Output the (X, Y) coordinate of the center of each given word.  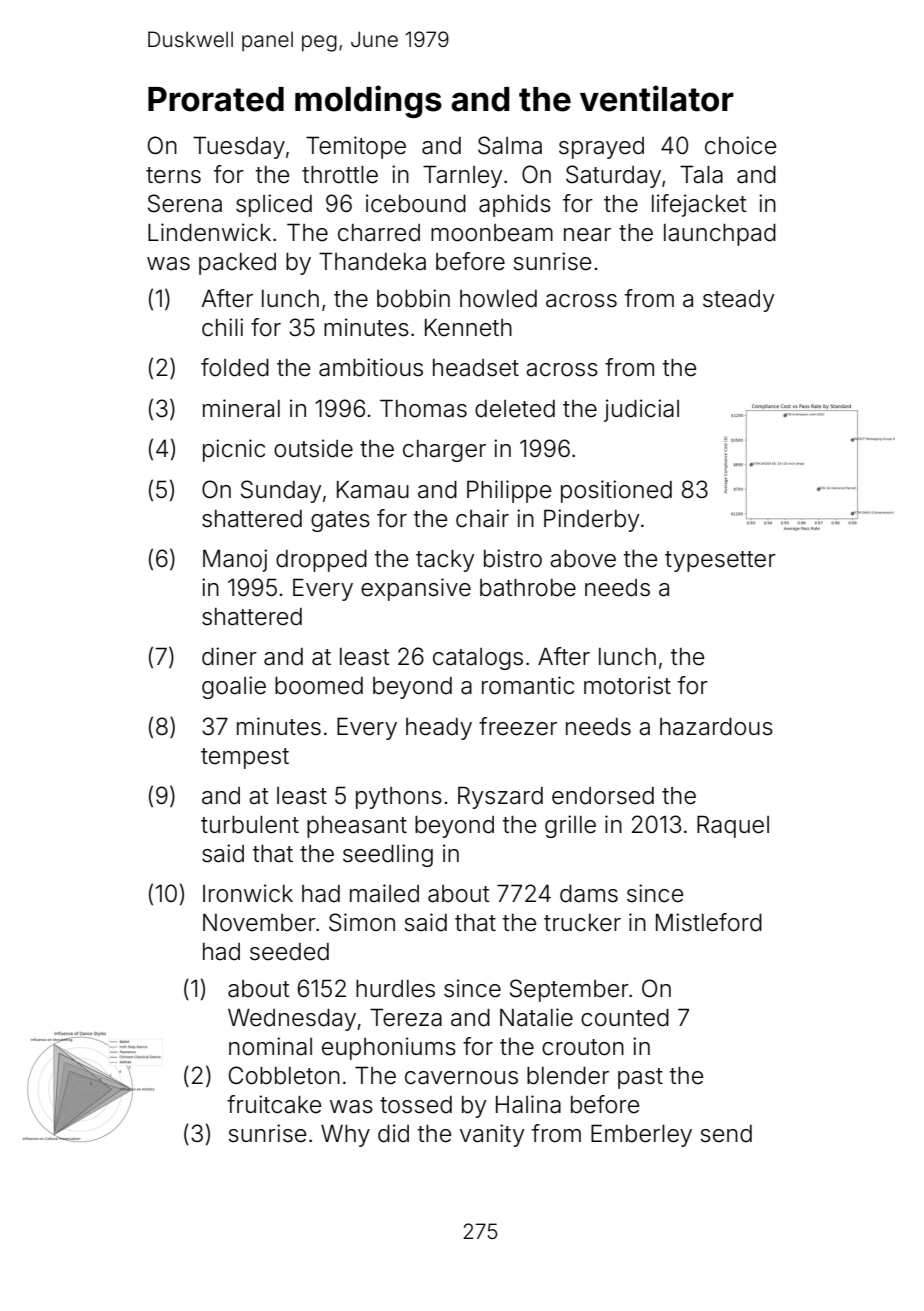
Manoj (235, 560)
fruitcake (274, 1104)
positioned (616, 491)
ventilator (657, 98)
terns (173, 175)
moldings (368, 101)
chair (482, 518)
